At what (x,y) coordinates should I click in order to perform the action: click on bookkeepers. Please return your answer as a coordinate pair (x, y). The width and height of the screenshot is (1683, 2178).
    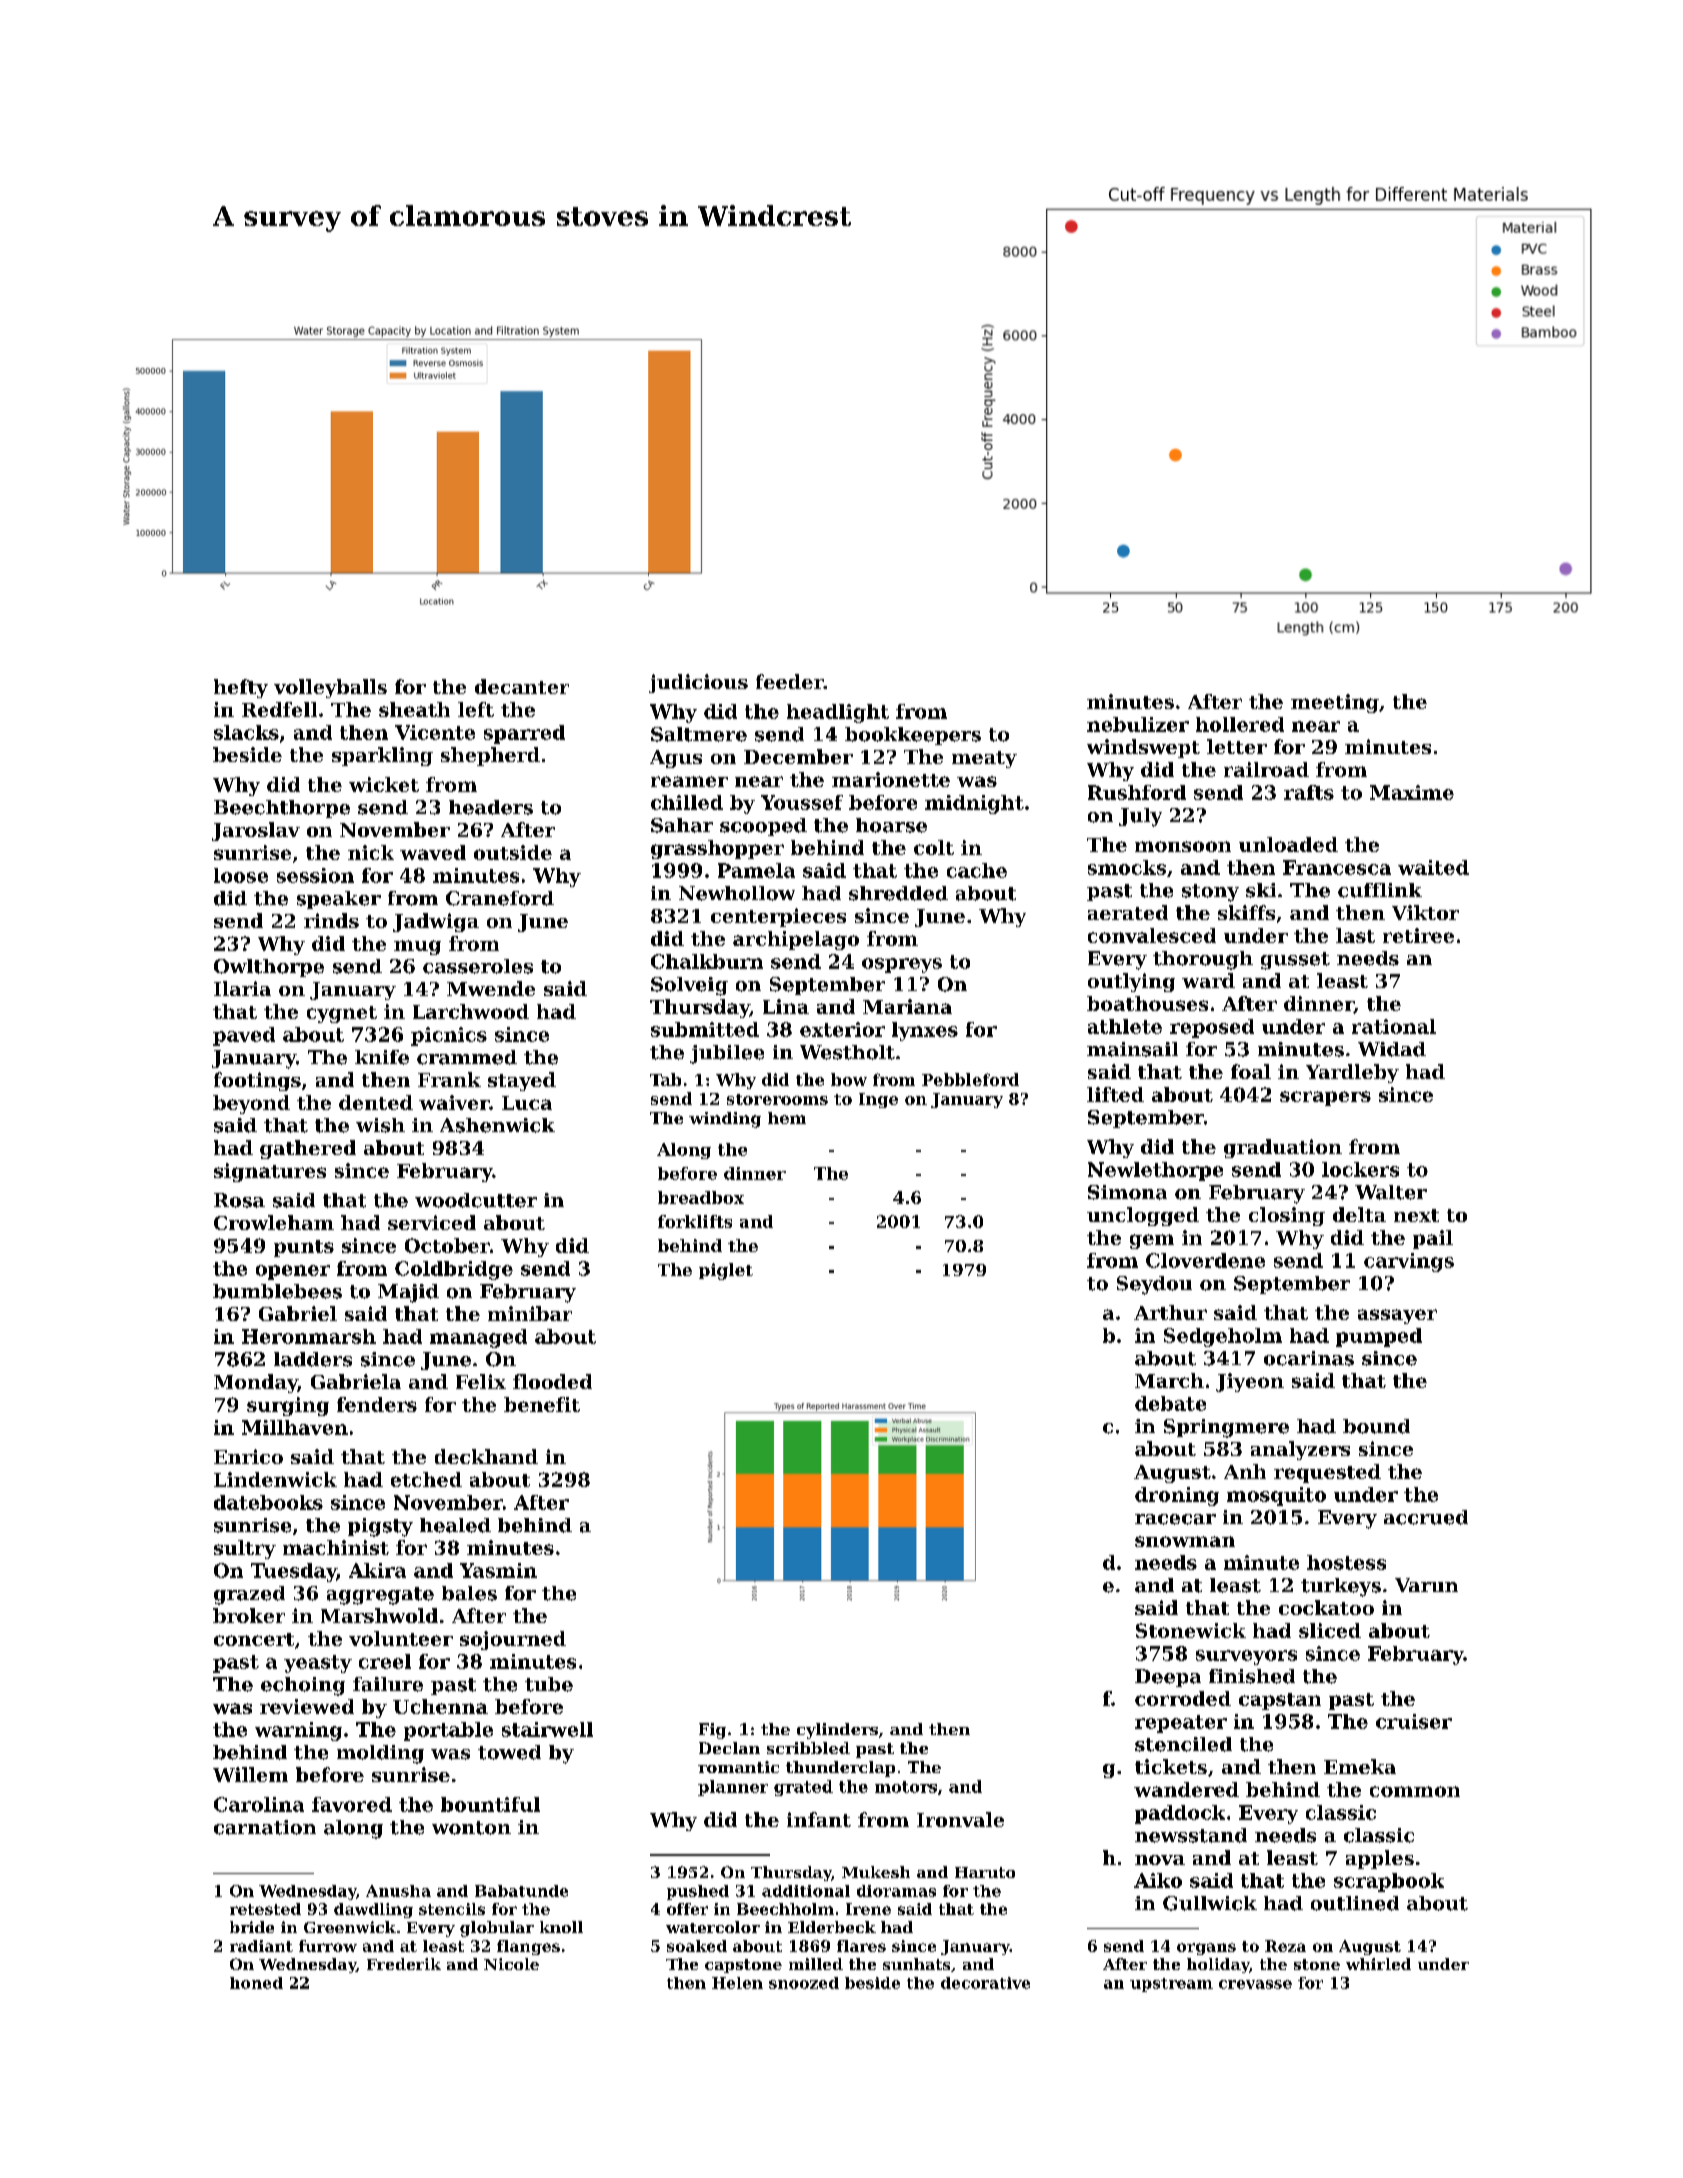
    Looking at the image, I should click on (913, 736).
